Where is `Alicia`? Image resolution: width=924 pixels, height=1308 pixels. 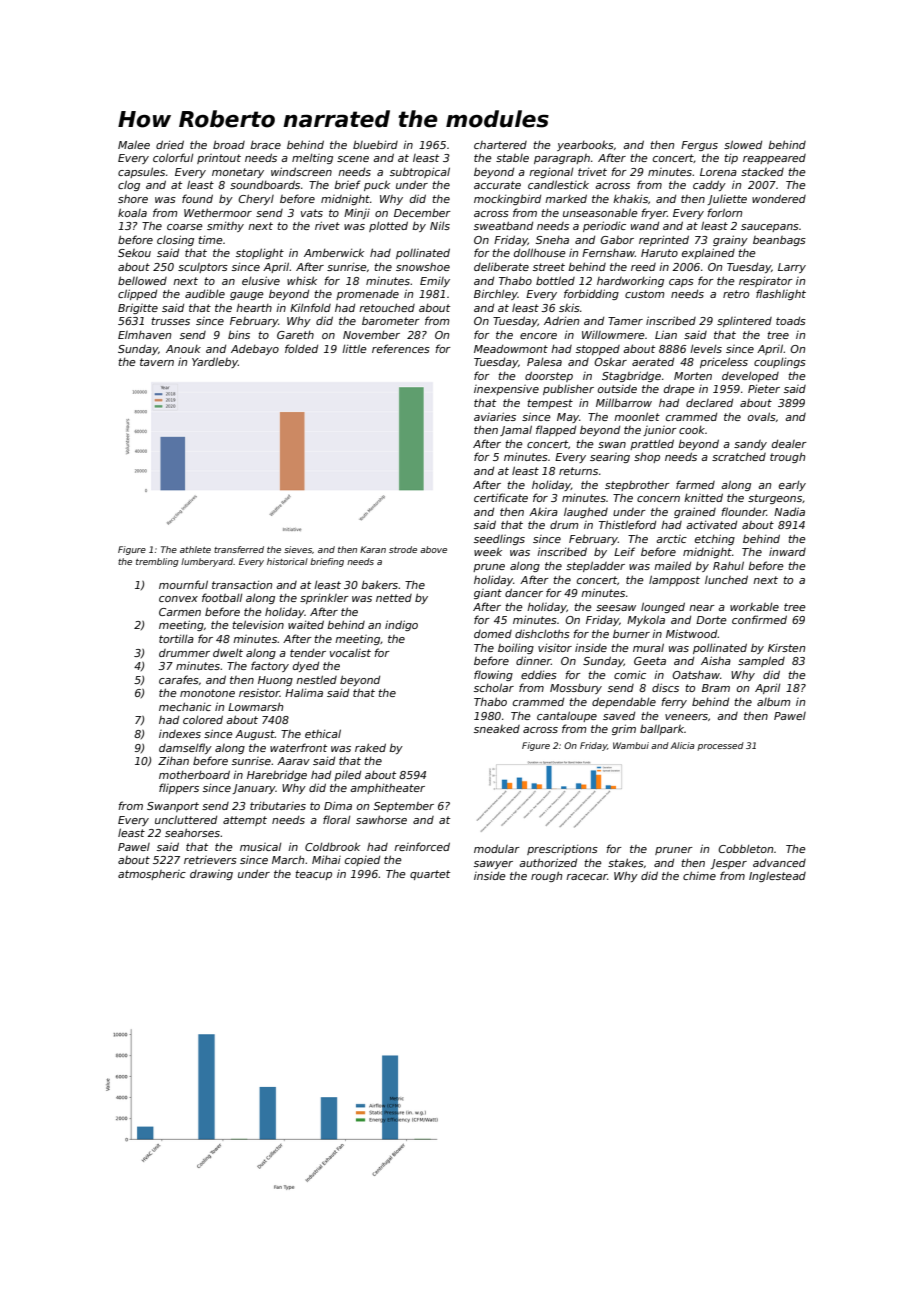
Alicia is located at coordinates (682, 745).
